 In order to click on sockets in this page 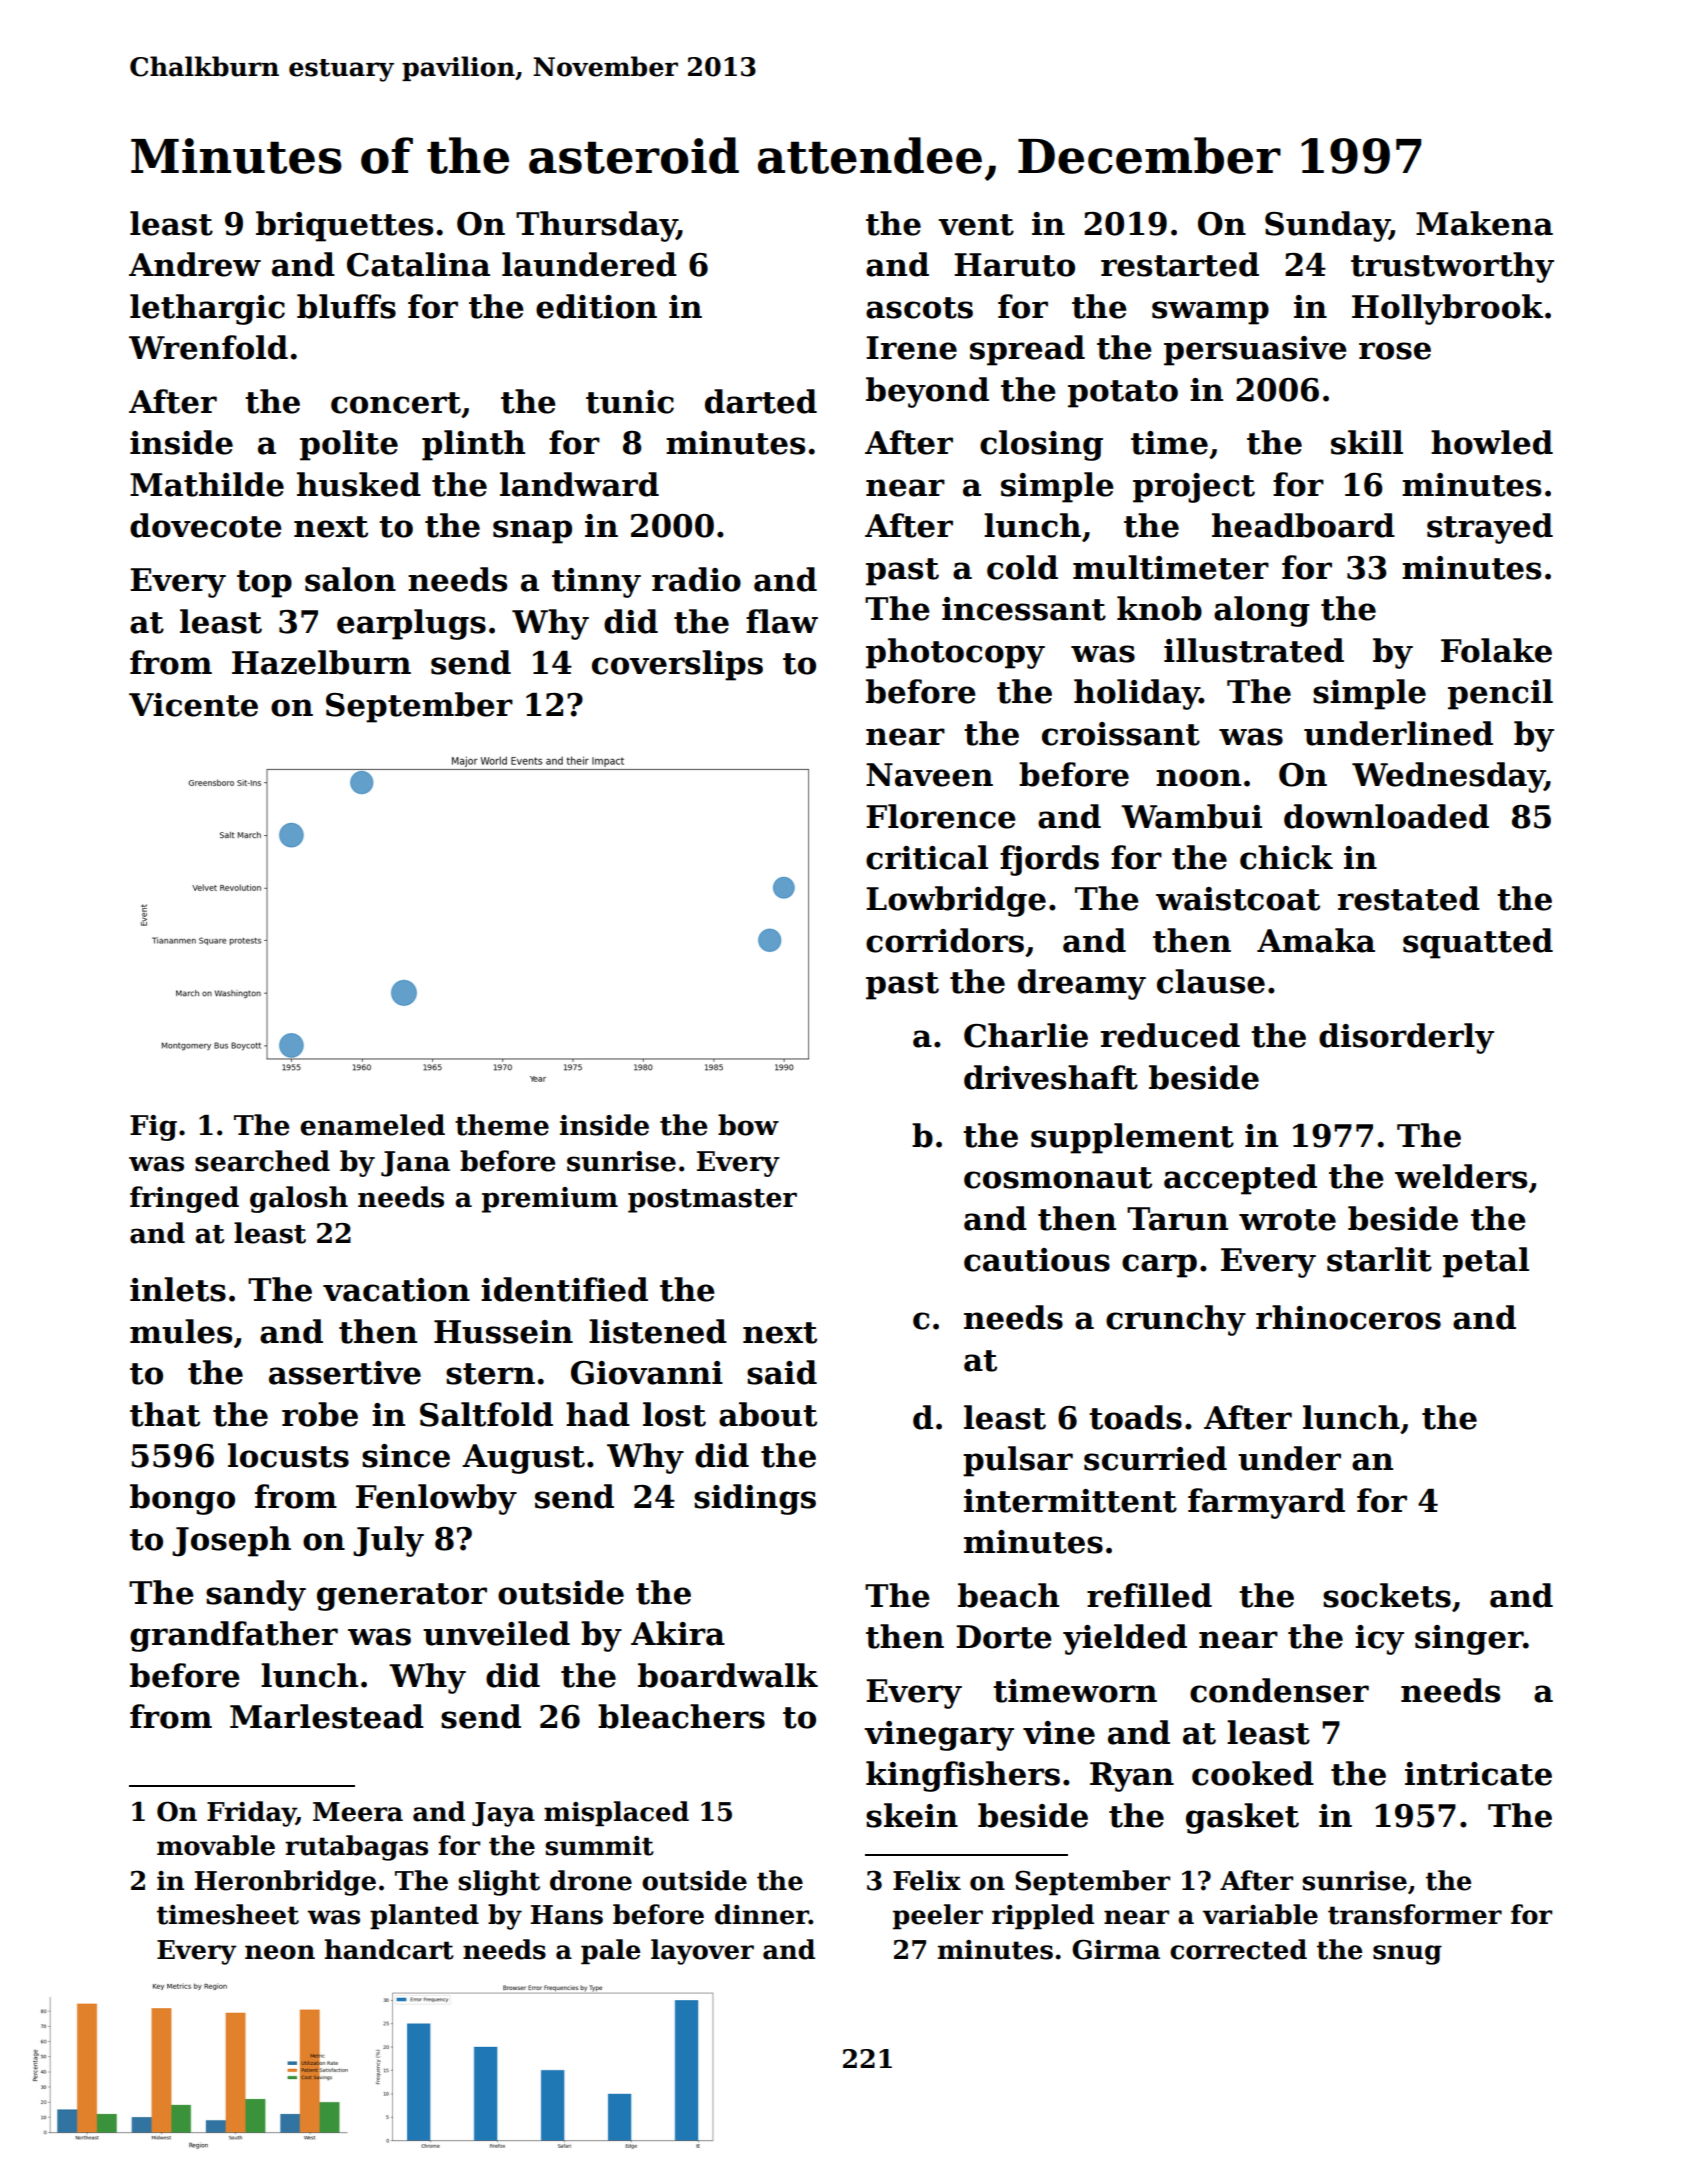, I will do `click(1387, 1595)`.
